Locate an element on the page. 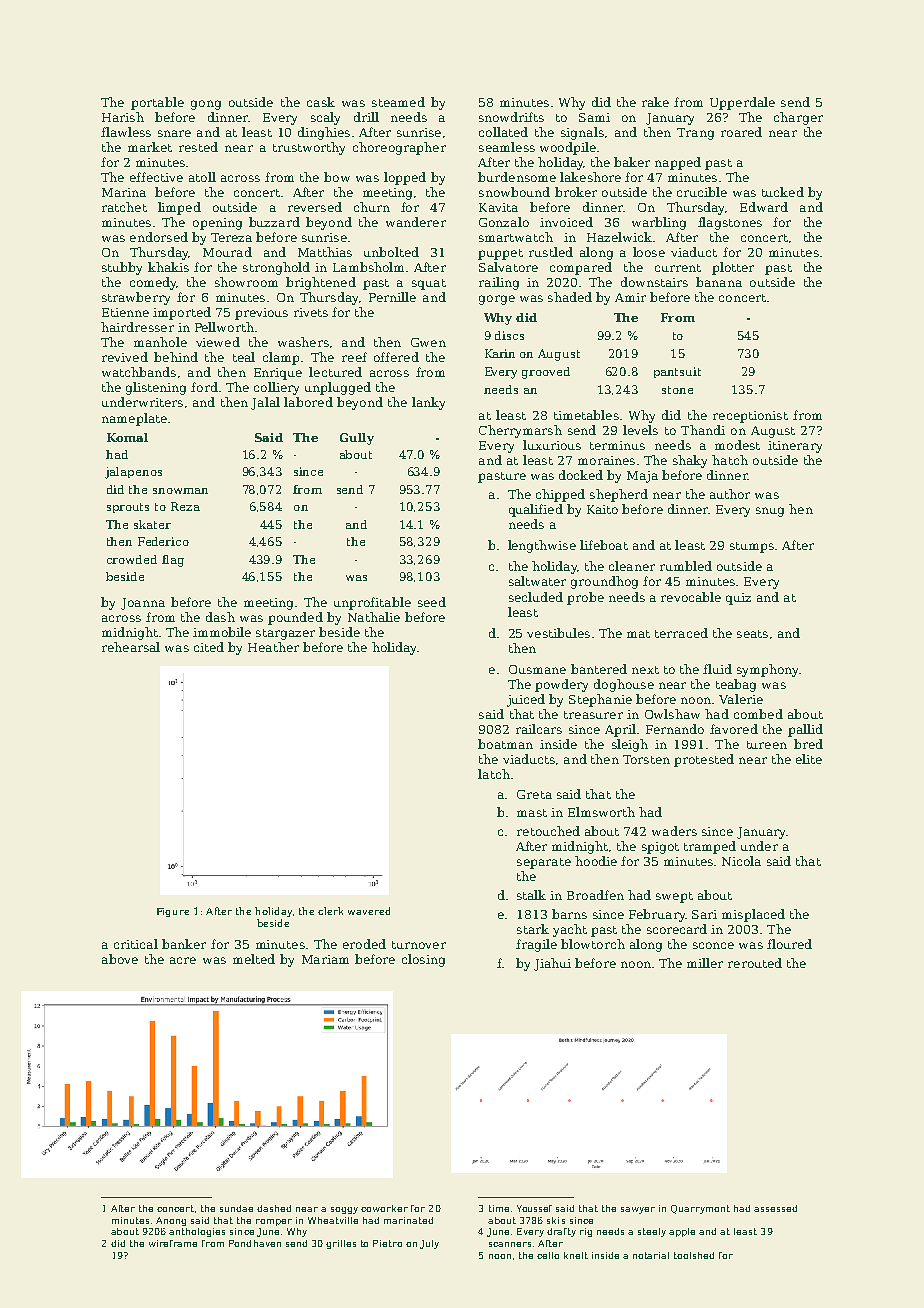  shaded is located at coordinates (570, 297).
